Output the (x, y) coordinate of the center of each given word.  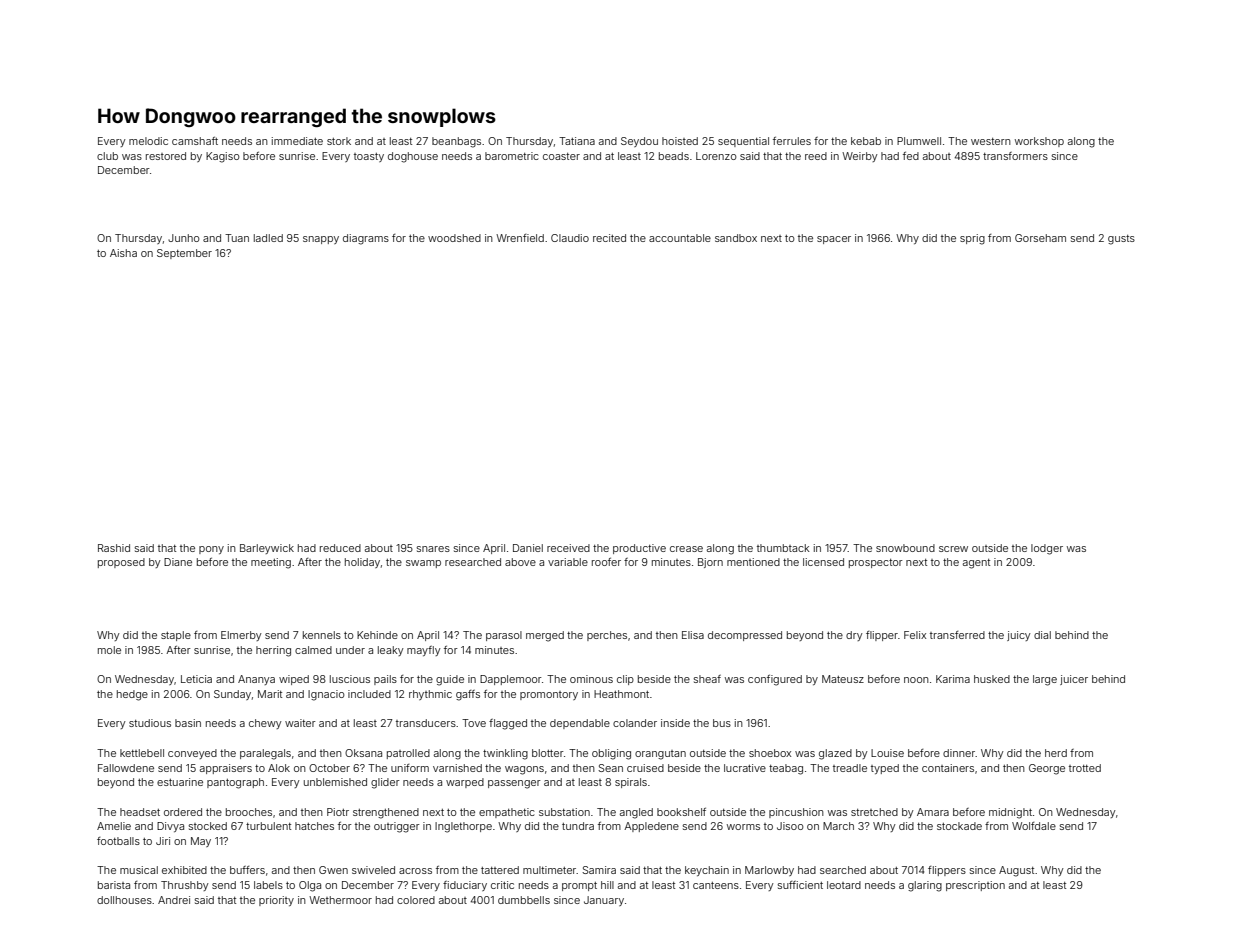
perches (607, 636)
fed (911, 156)
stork (339, 141)
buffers (247, 870)
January (604, 901)
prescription (975, 886)
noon (916, 680)
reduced (340, 548)
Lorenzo (716, 156)
